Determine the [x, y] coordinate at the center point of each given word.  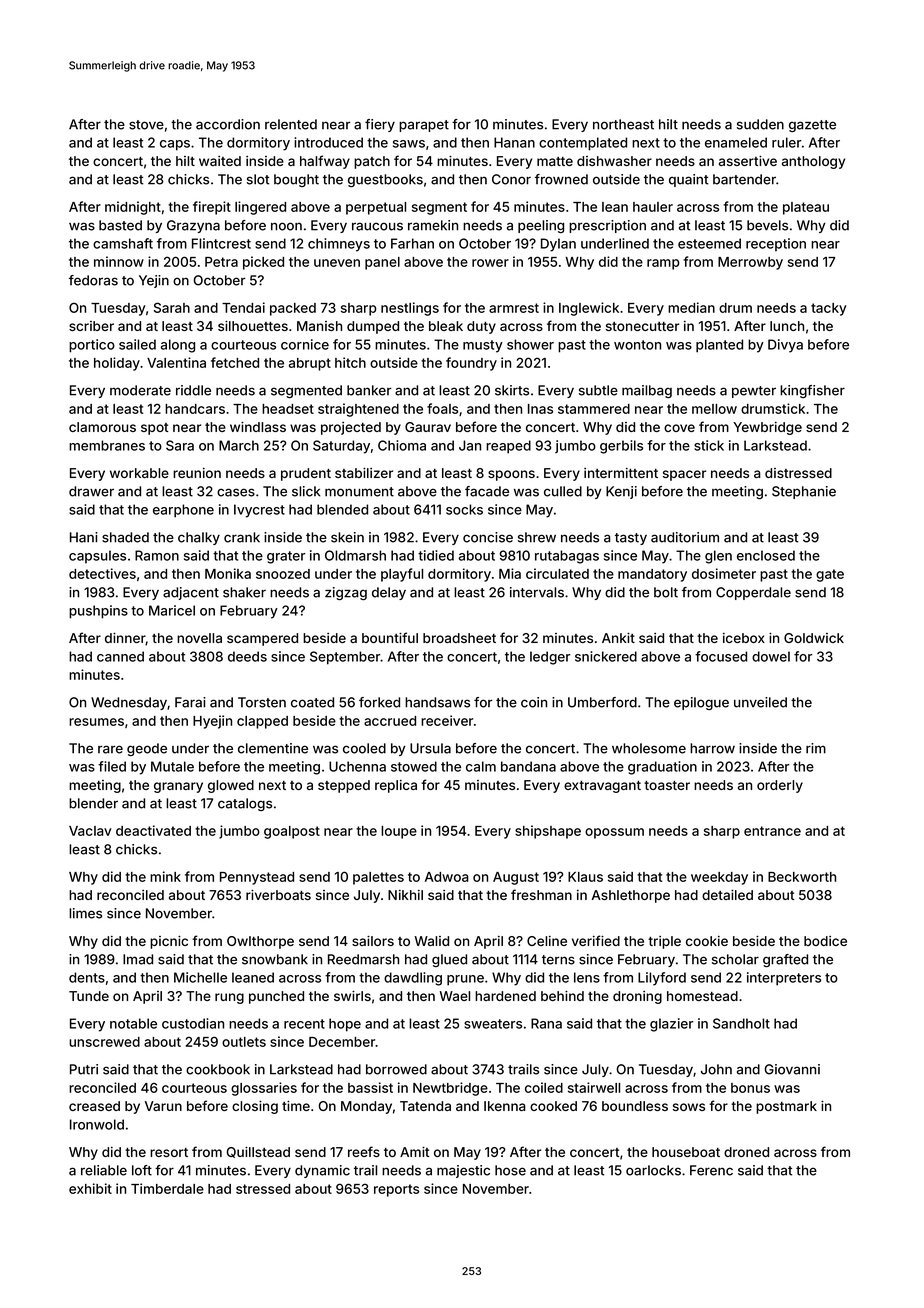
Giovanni [792, 1069]
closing [255, 1107]
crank [242, 537]
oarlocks [653, 1170]
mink [165, 876]
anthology [813, 162]
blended [342, 509]
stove [146, 125]
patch [372, 162]
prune [465, 980]
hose [510, 1170]
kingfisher [812, 391]
